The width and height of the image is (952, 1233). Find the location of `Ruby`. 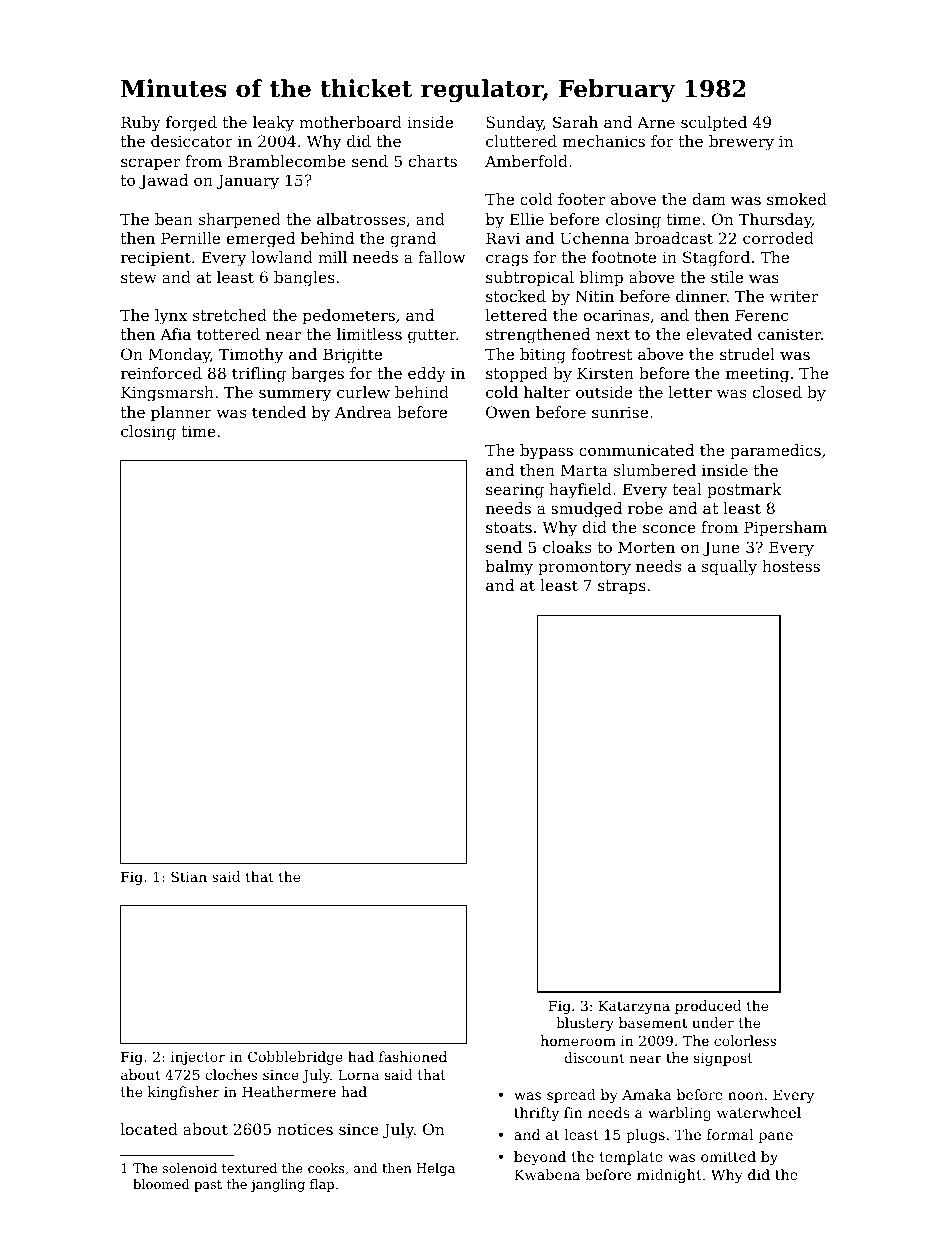

Ruby is located at coordinates (141, 124).
